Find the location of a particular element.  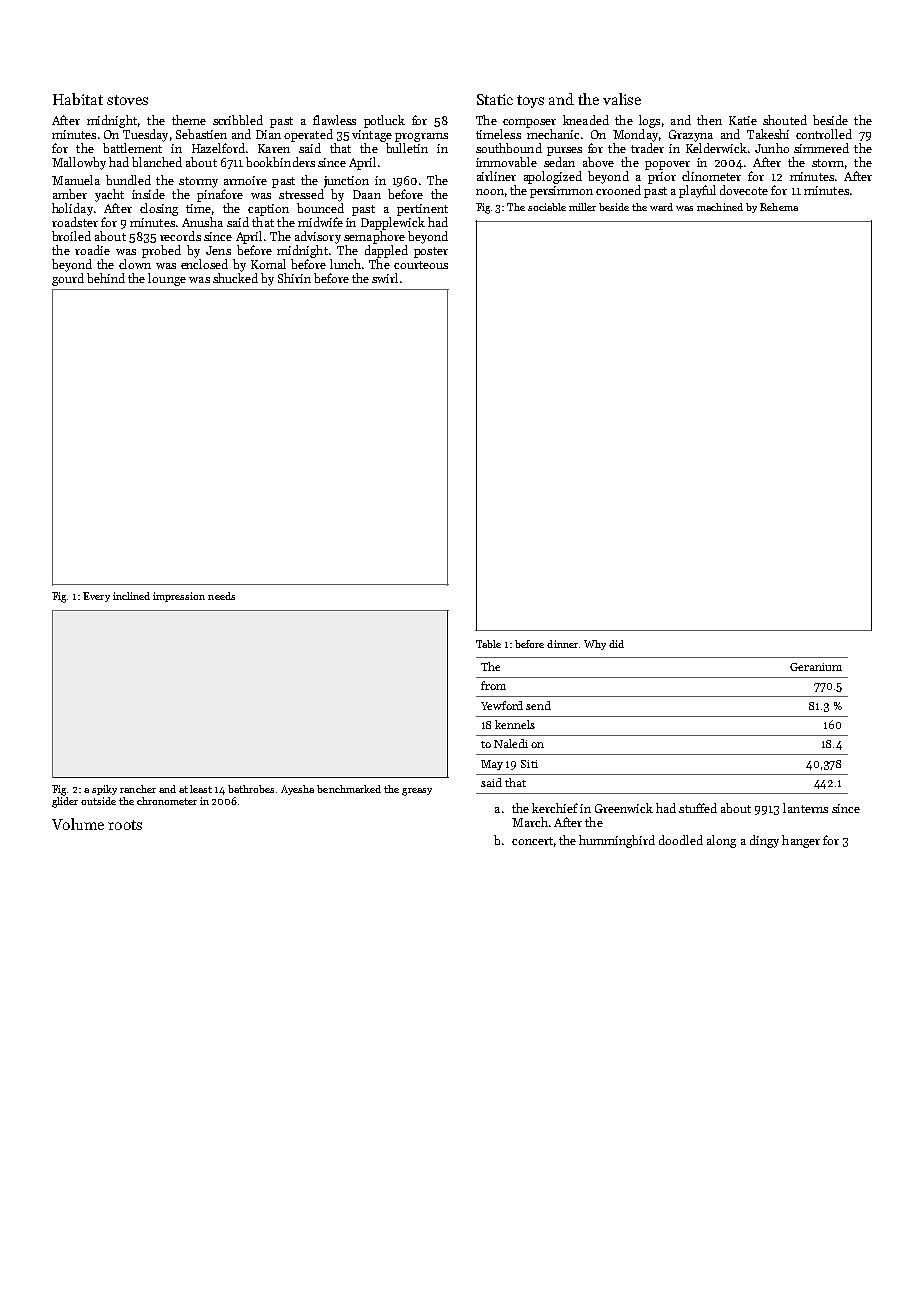

Every is located at coordinates (96, 597).
